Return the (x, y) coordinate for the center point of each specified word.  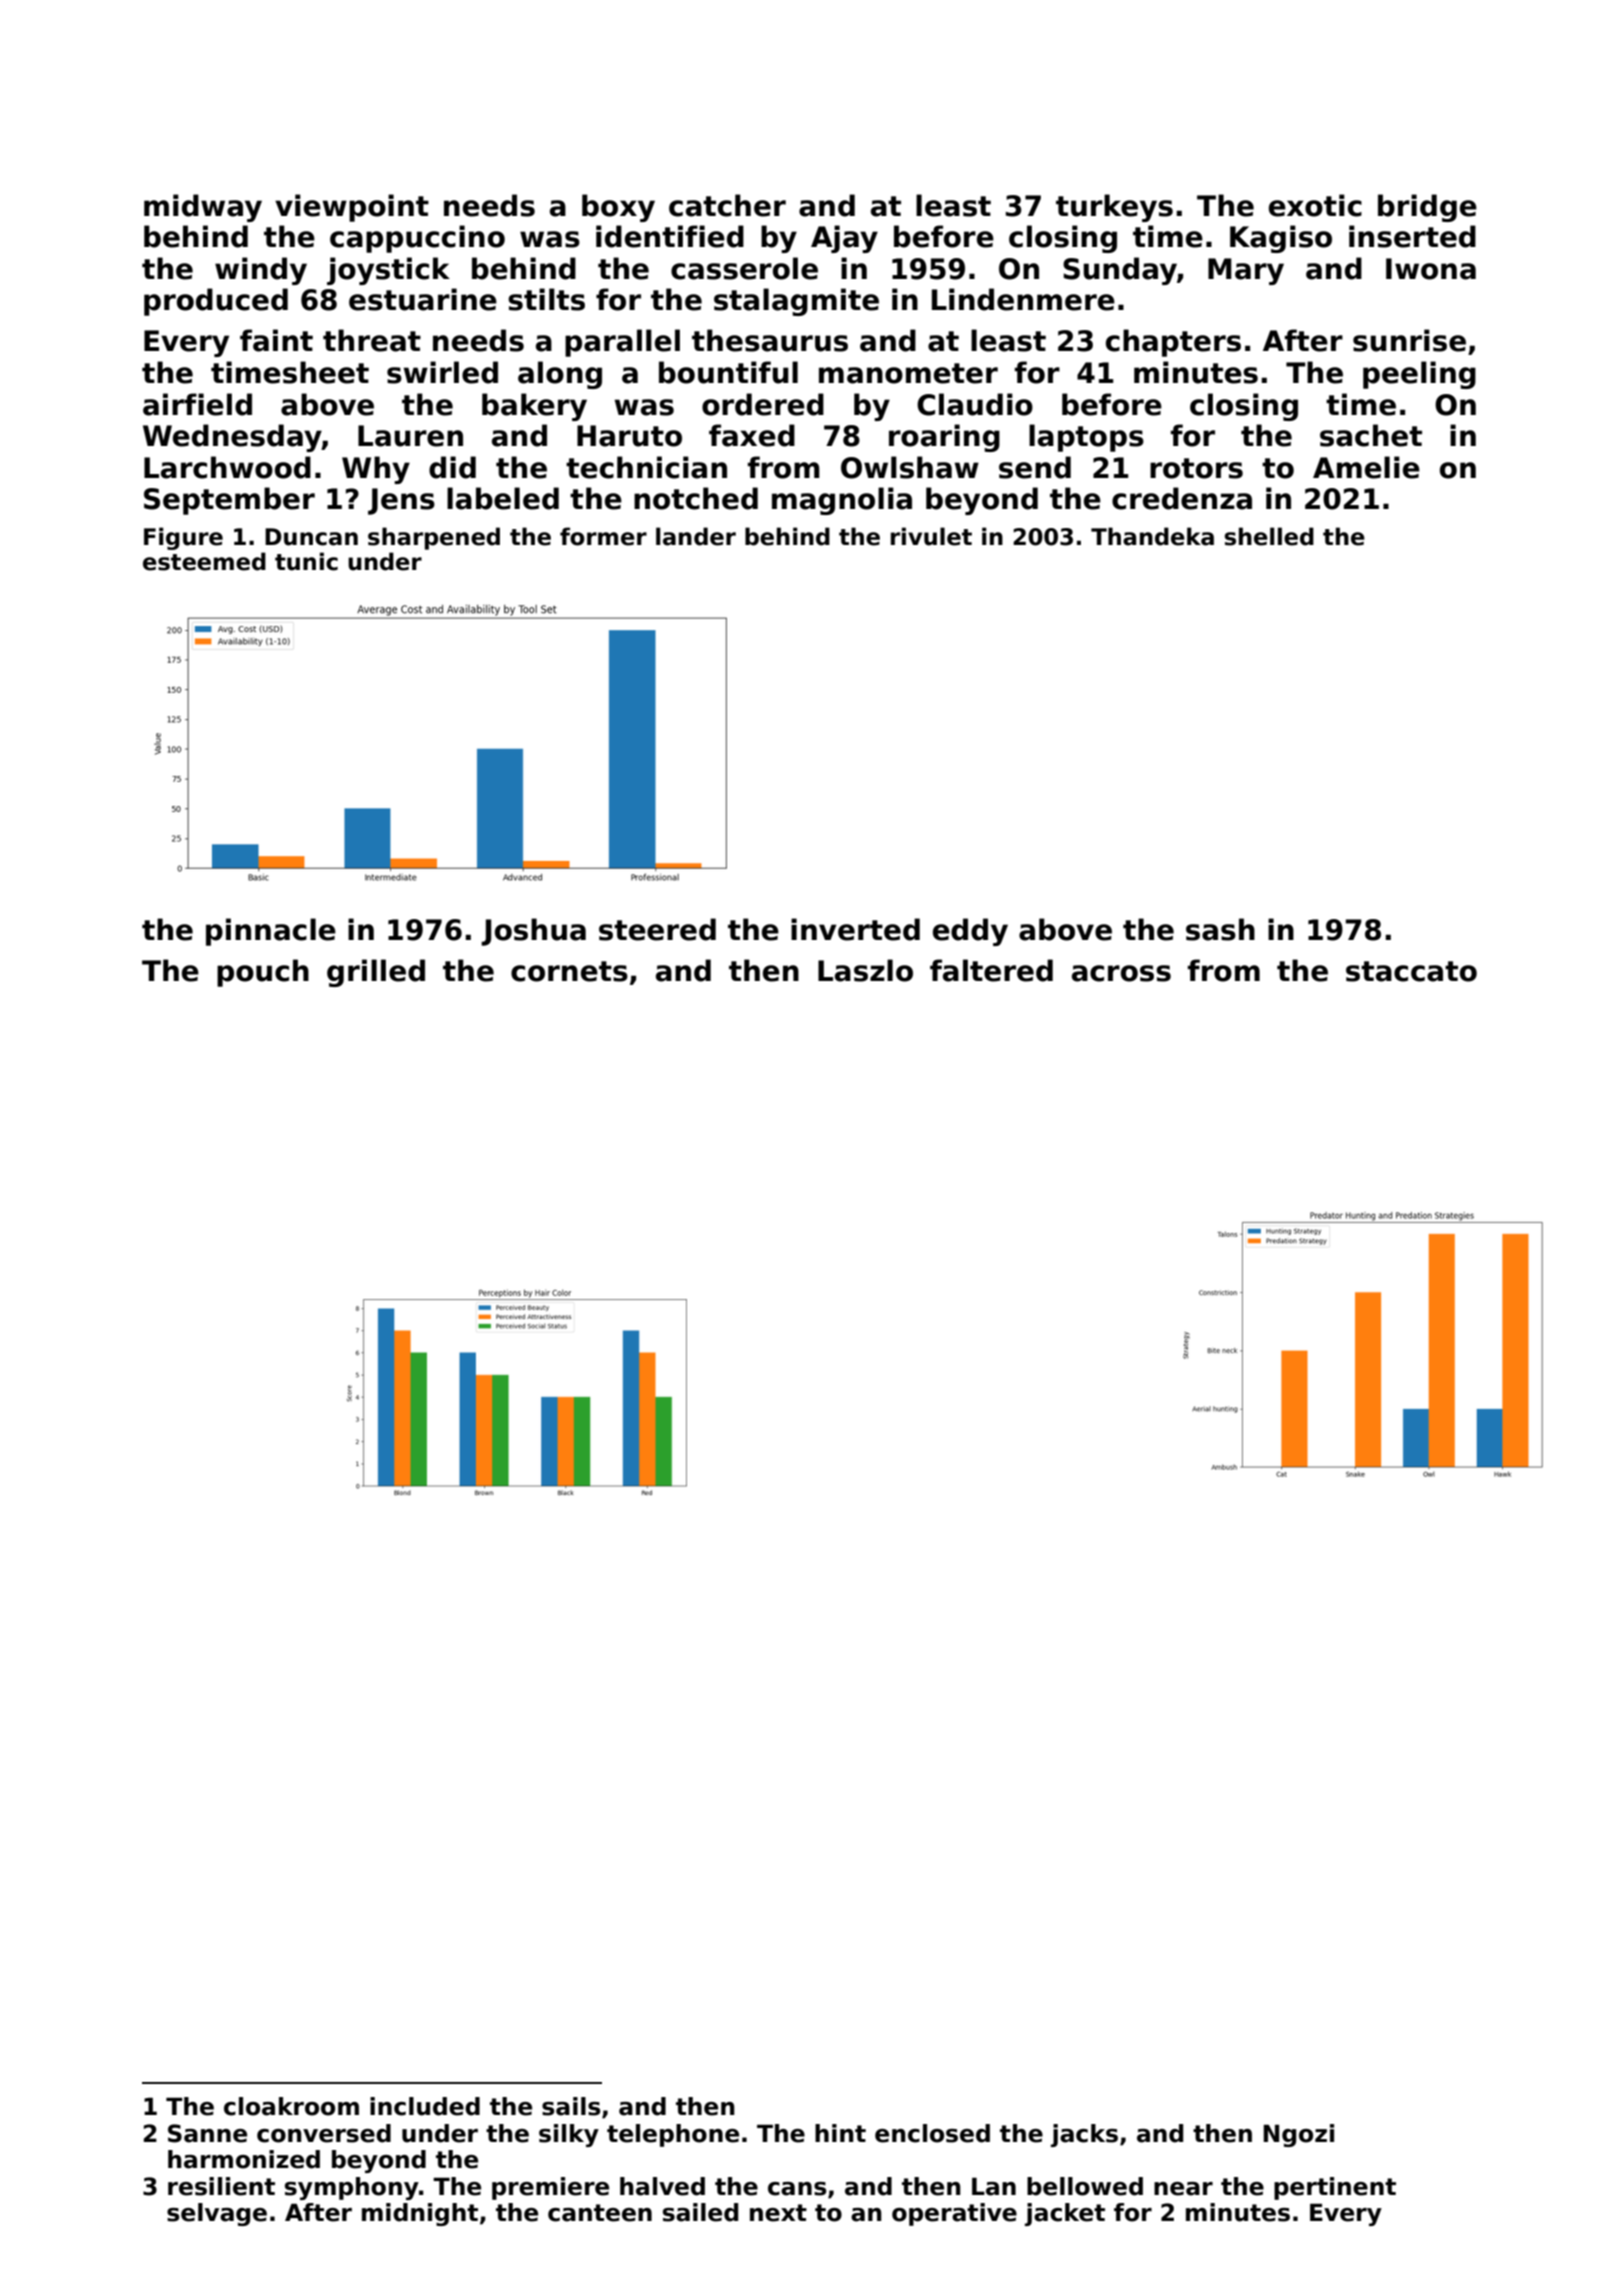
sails (571, 2106)
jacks (1084, 2135)
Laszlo (865, 970)
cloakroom (291, 2106)
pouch (263, 973)
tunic (306, 561)
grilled (376, 973)
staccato (1411, 971)
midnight (420, 2214)
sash (1220, 929)
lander (696, 536)
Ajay (844, 239)
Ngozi (1298, 2135)
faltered (991, 970)
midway (203, 208)
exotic (1315, 205)
